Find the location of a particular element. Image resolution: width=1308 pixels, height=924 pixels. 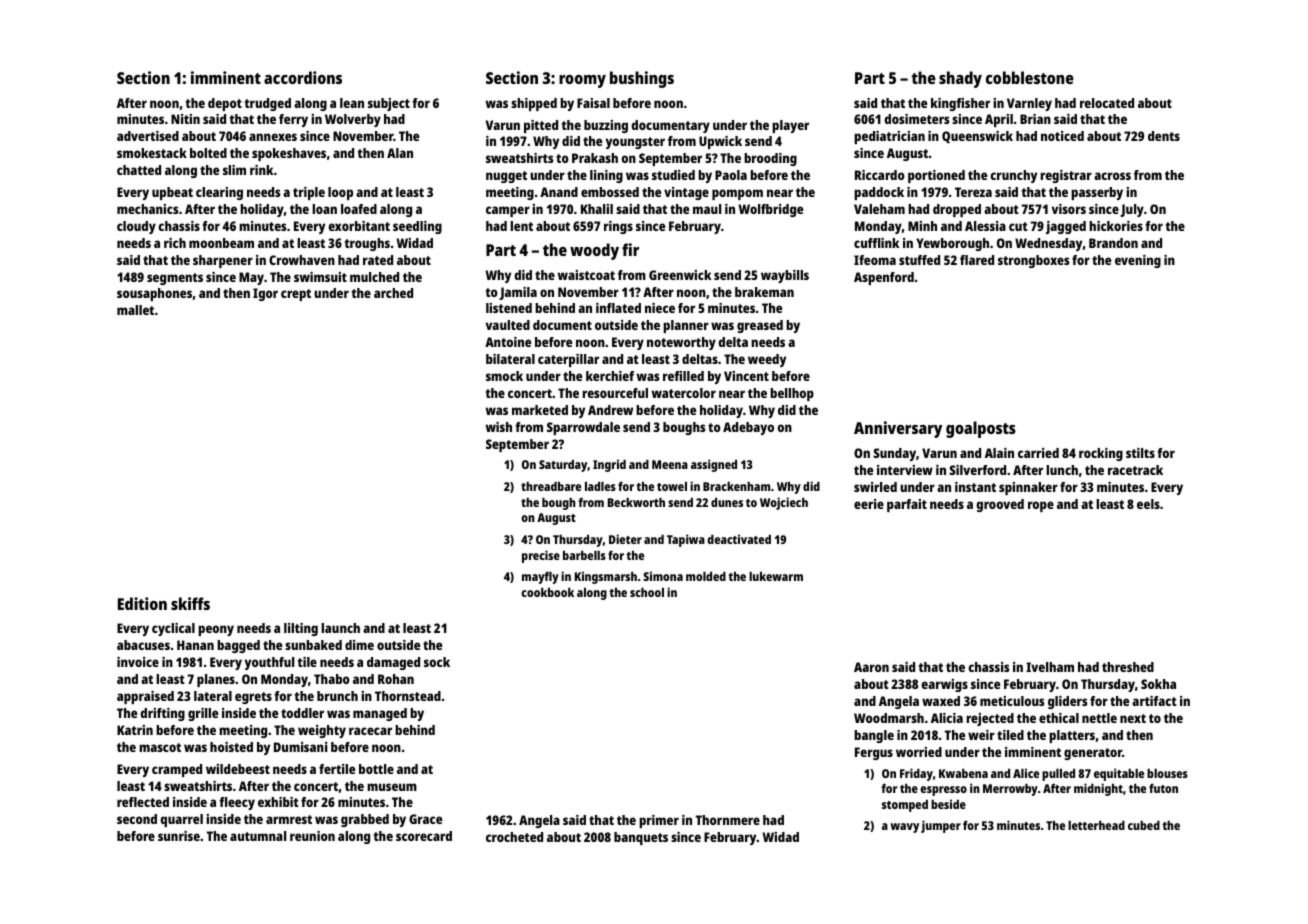

Ingrid is located at coordinates (609, 465).
